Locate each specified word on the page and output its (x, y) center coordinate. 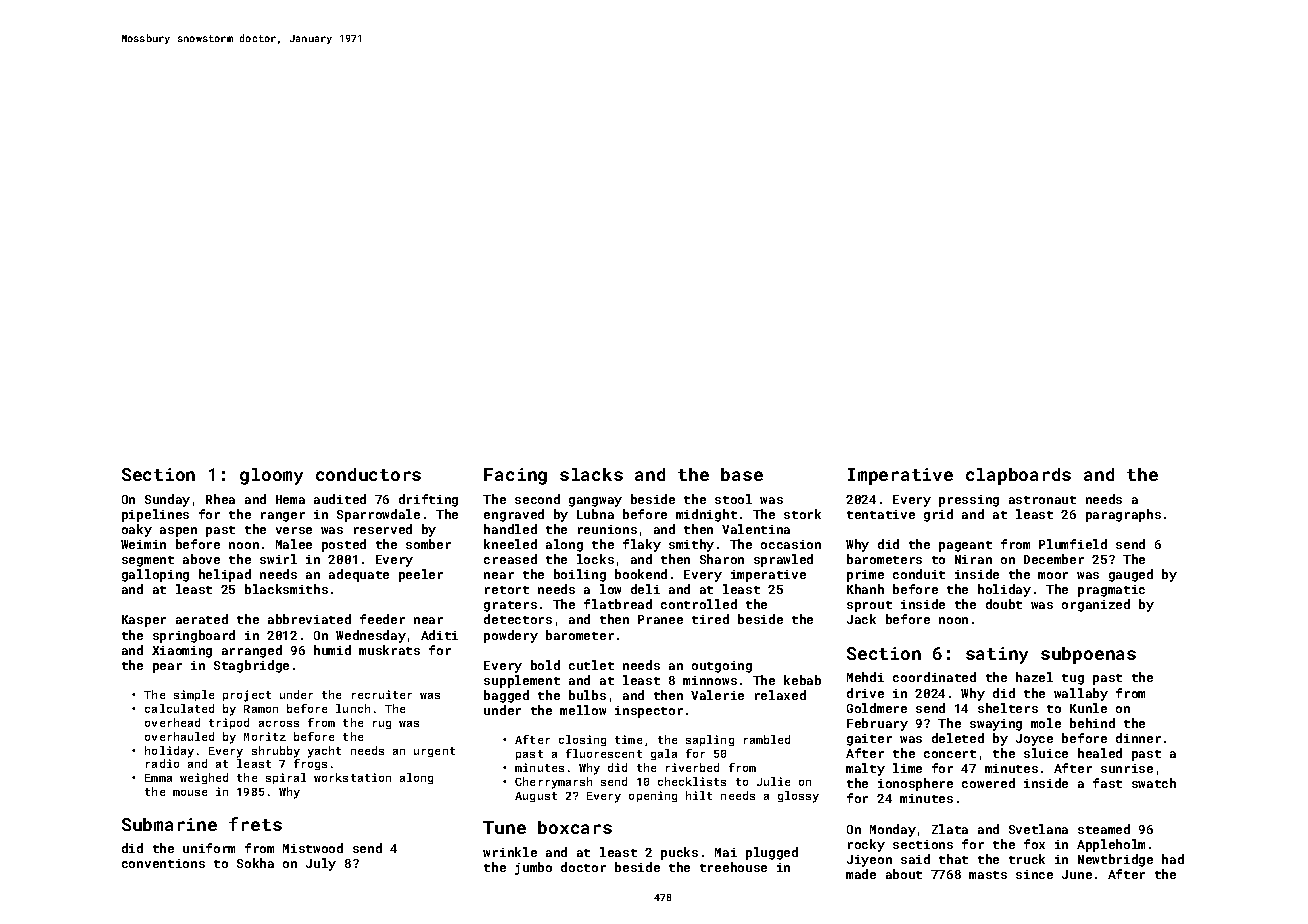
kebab (802, 680)
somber (428, 544)
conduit (919, 574)
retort (507, 590)
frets (255, 824)
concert (950, 754)
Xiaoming (182, 652)
